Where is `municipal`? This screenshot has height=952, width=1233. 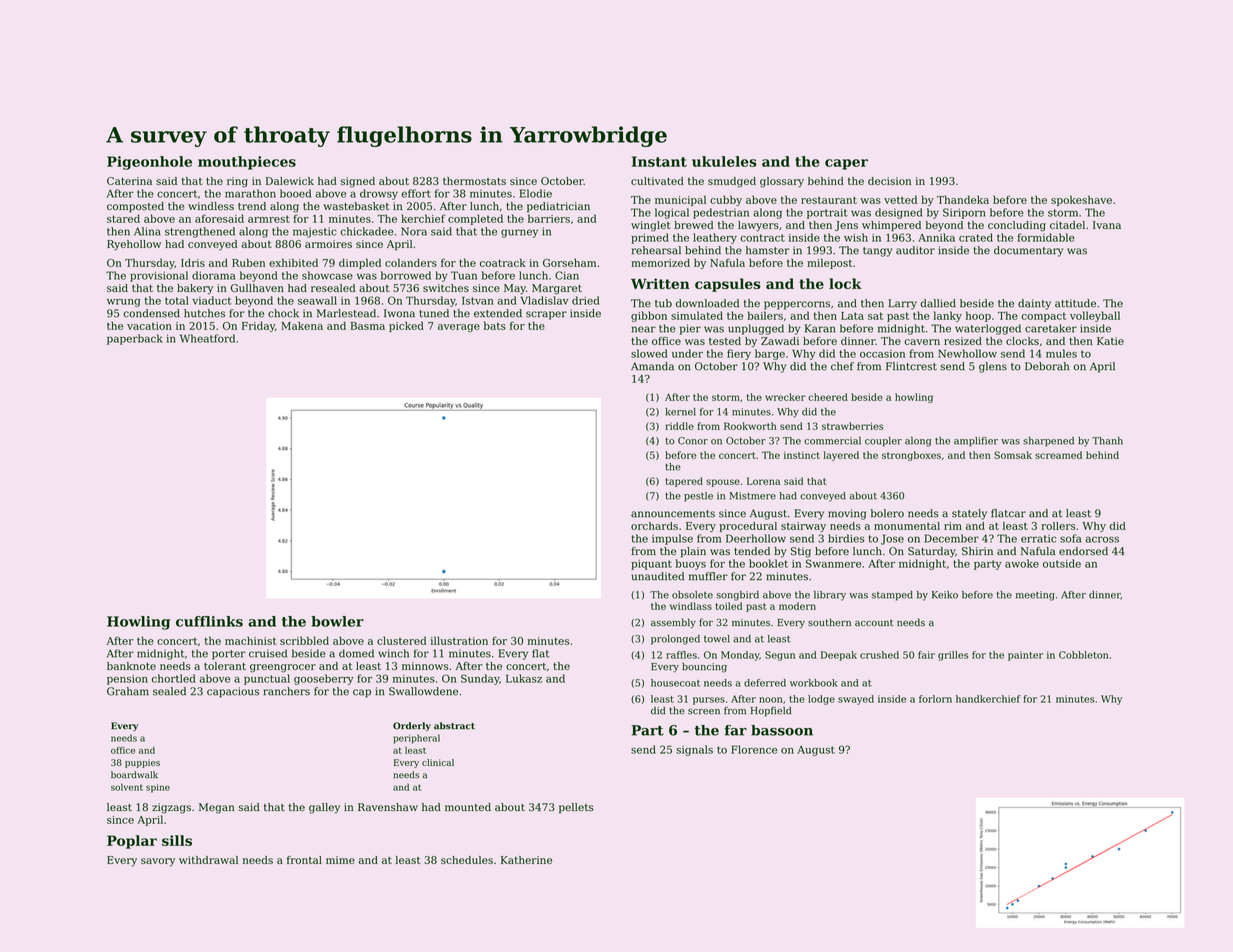 municipal is located at coordinates (680, 200).
